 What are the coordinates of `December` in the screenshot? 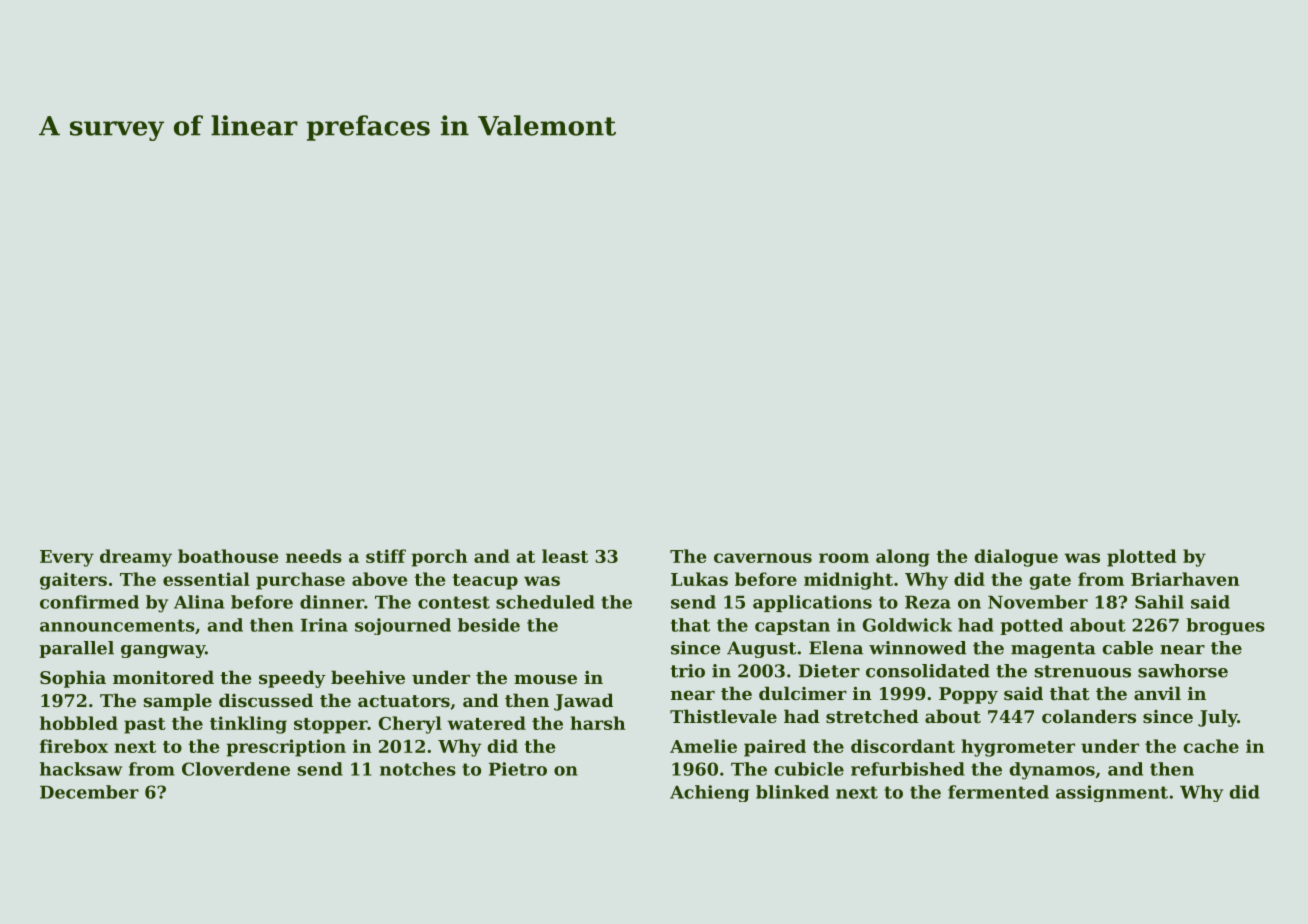 It's located at (89, 792).
